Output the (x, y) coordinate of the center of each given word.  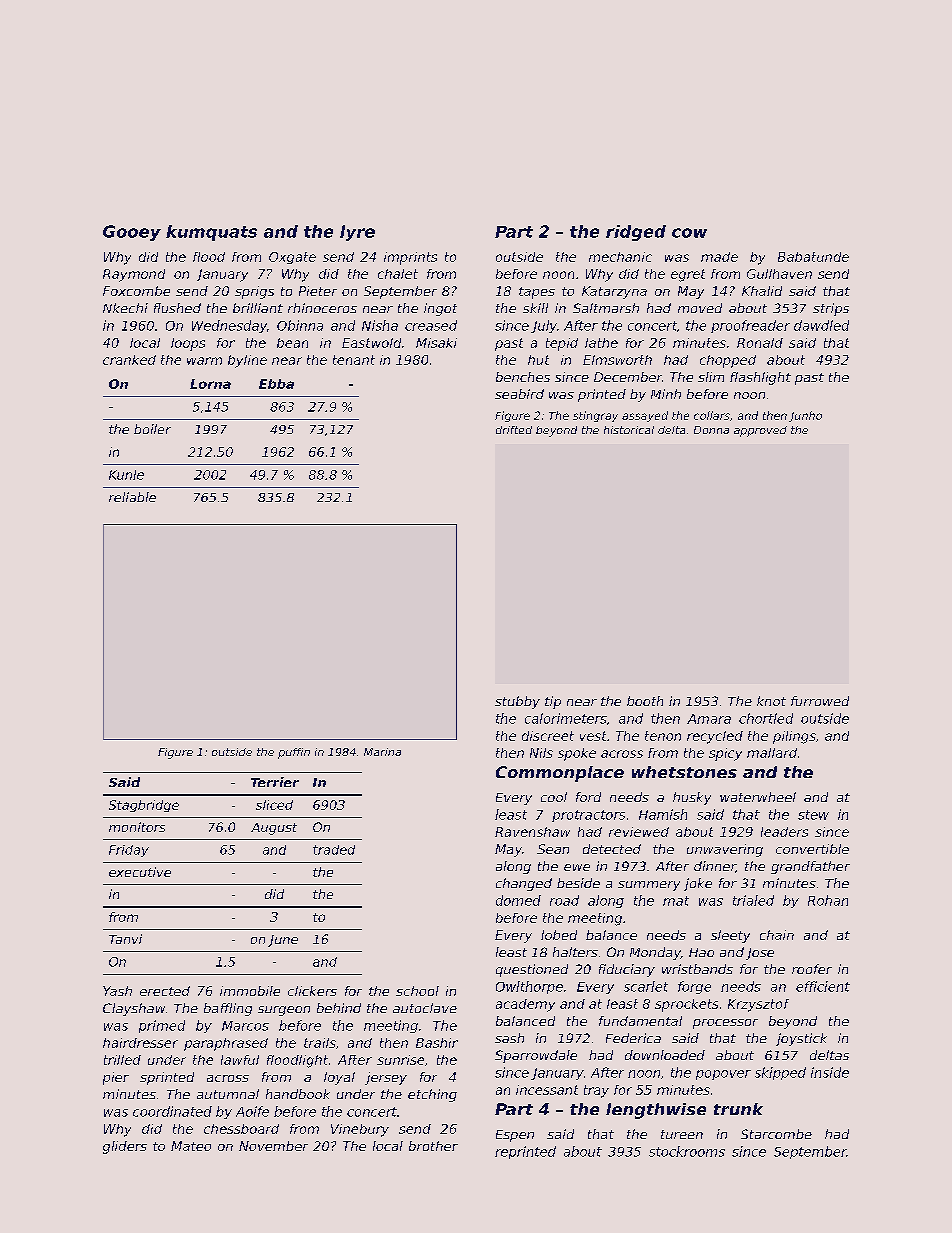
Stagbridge (144, 806)
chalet (398, 274)
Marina (382, 752)
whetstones (684, 772)
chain (777, 935)
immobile (250, 991)
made (719, 257)
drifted (514, 430)
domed (518, 900)
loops (188, 344)
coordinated (172, 1111)
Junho (805, 416)
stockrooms (687, 1151)
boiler (152, 429)
